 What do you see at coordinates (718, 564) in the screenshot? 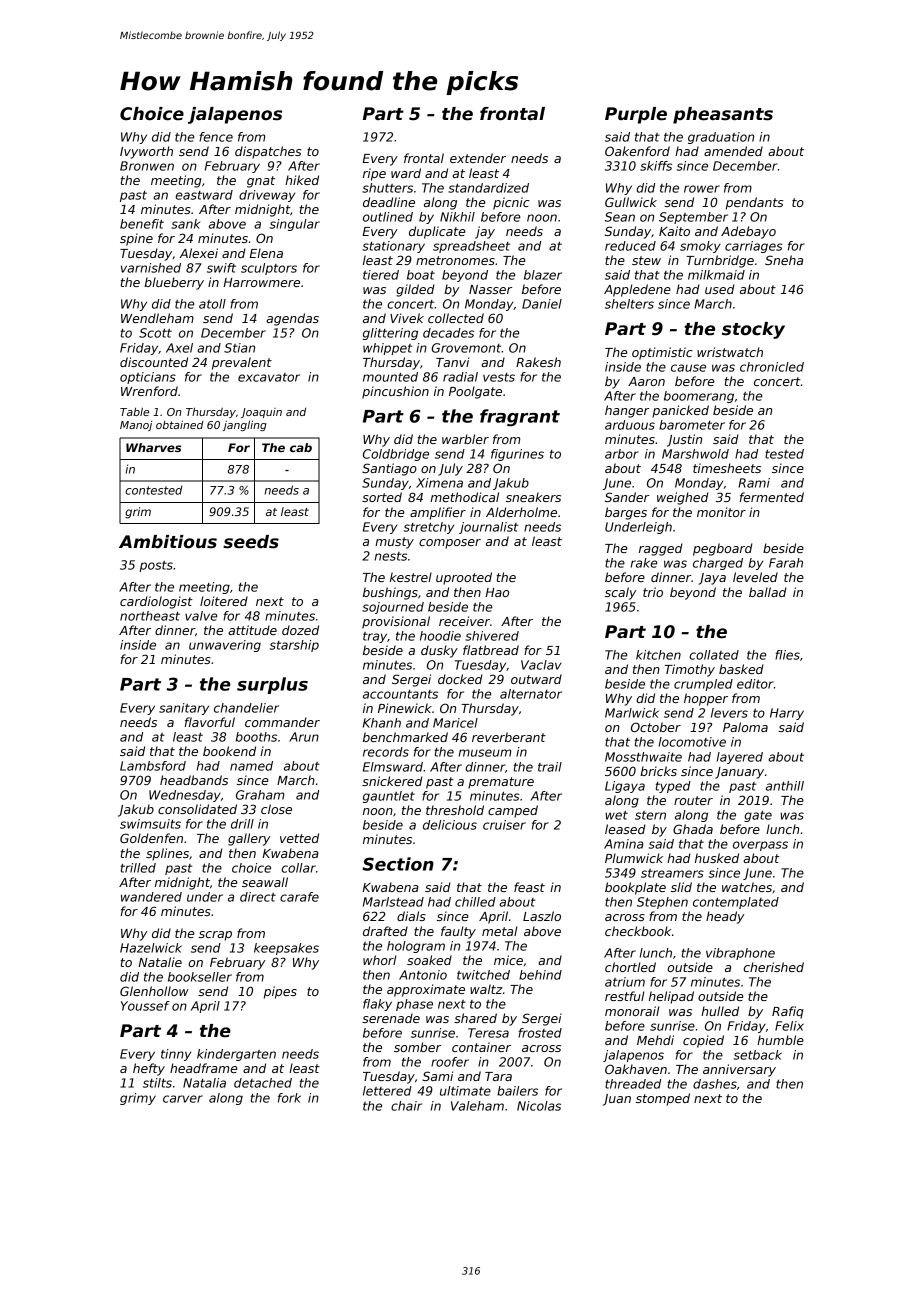
I see `charged` at bounding box center [718, 564].
